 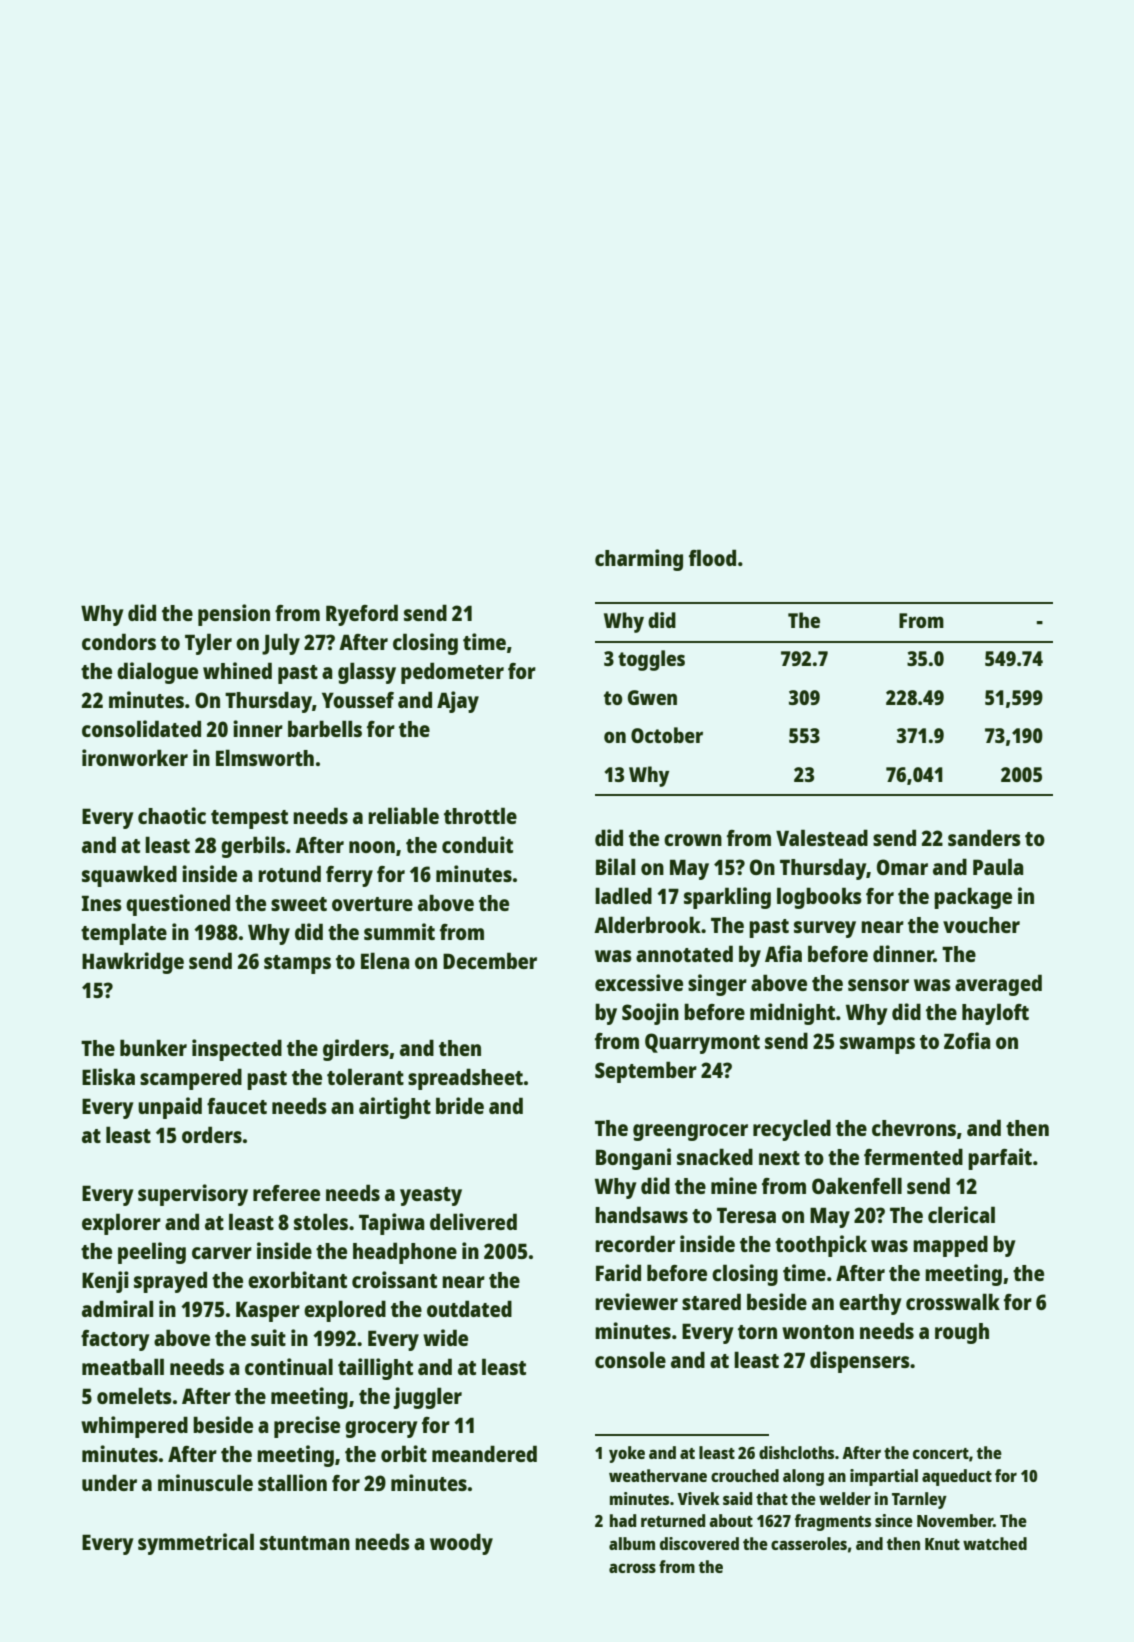 I want to click on charming, so click(x=639, y=560).
